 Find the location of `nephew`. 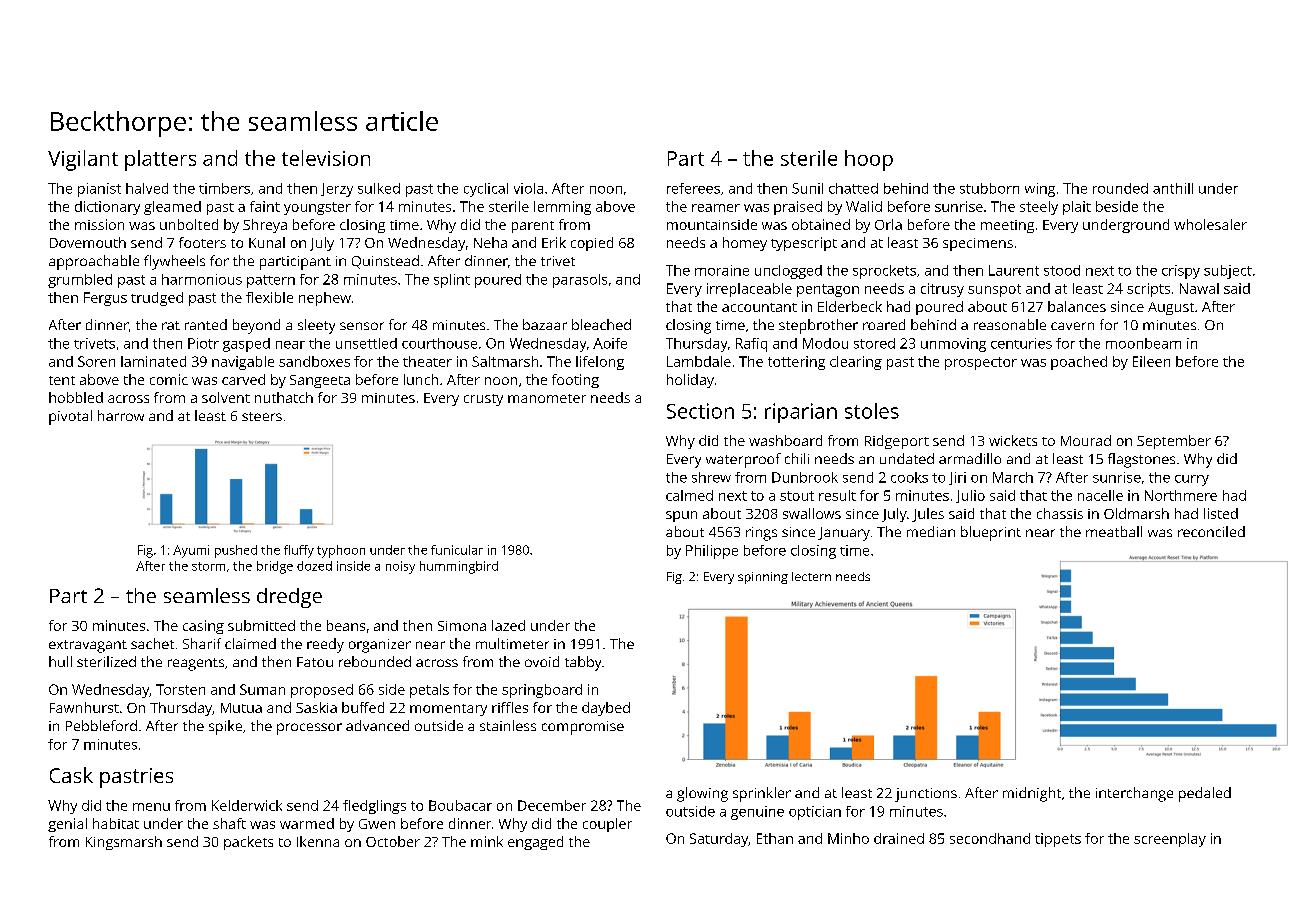

nephew is located at coordinates (325, 299).
